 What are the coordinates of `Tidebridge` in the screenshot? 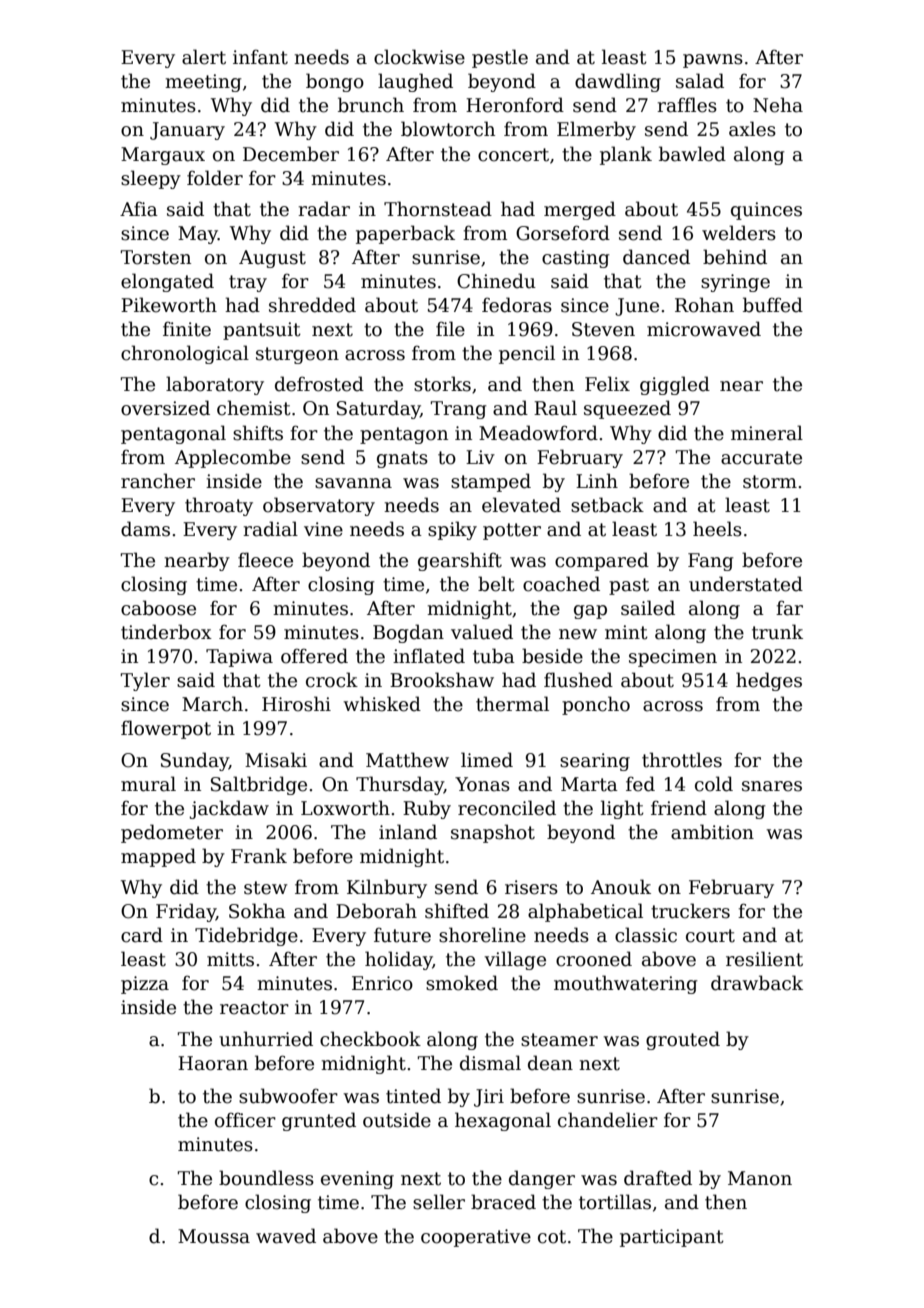 It's located at (246, 936).
